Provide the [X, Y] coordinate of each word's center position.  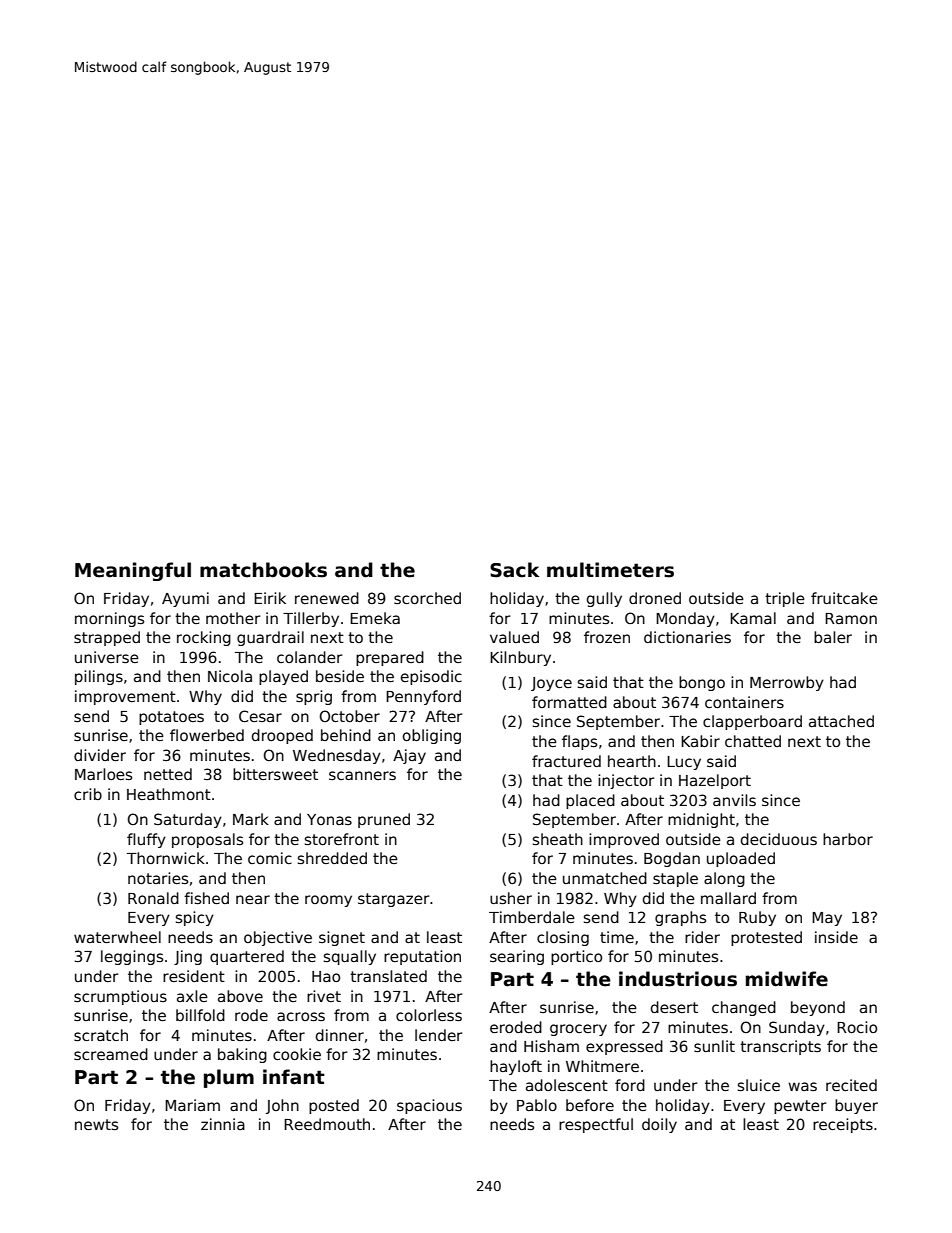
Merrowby [787, 683]
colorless [429, 1015]
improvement [125, 697]
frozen [607, 637]
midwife [787, 979]
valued [514, 637]
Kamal [753, 618]
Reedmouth [327, 1124]
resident [194, 976]
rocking [204, 638]
